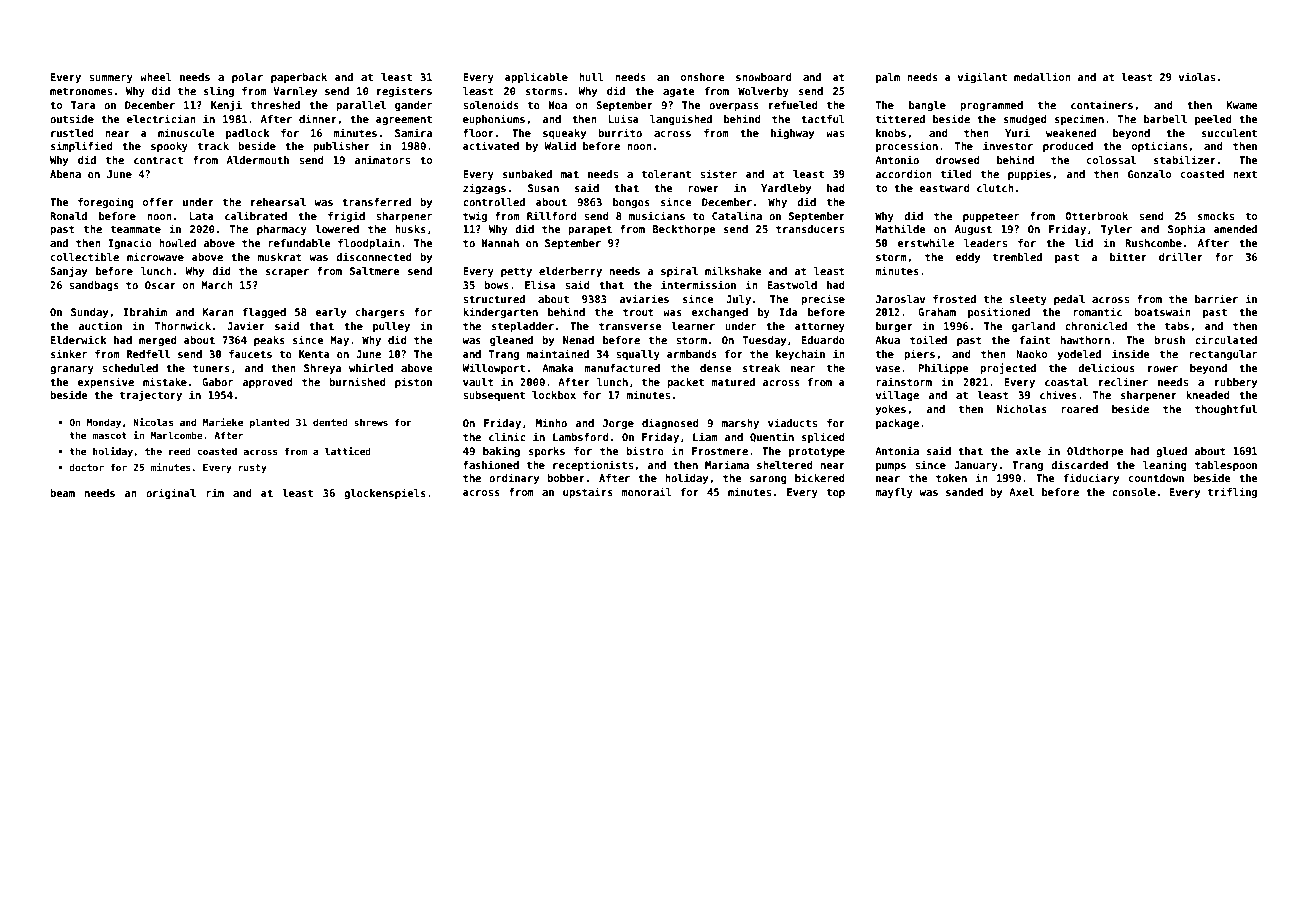  Describe the element at coordinates (679, 271) in the image. I see `spiral` at that location.
